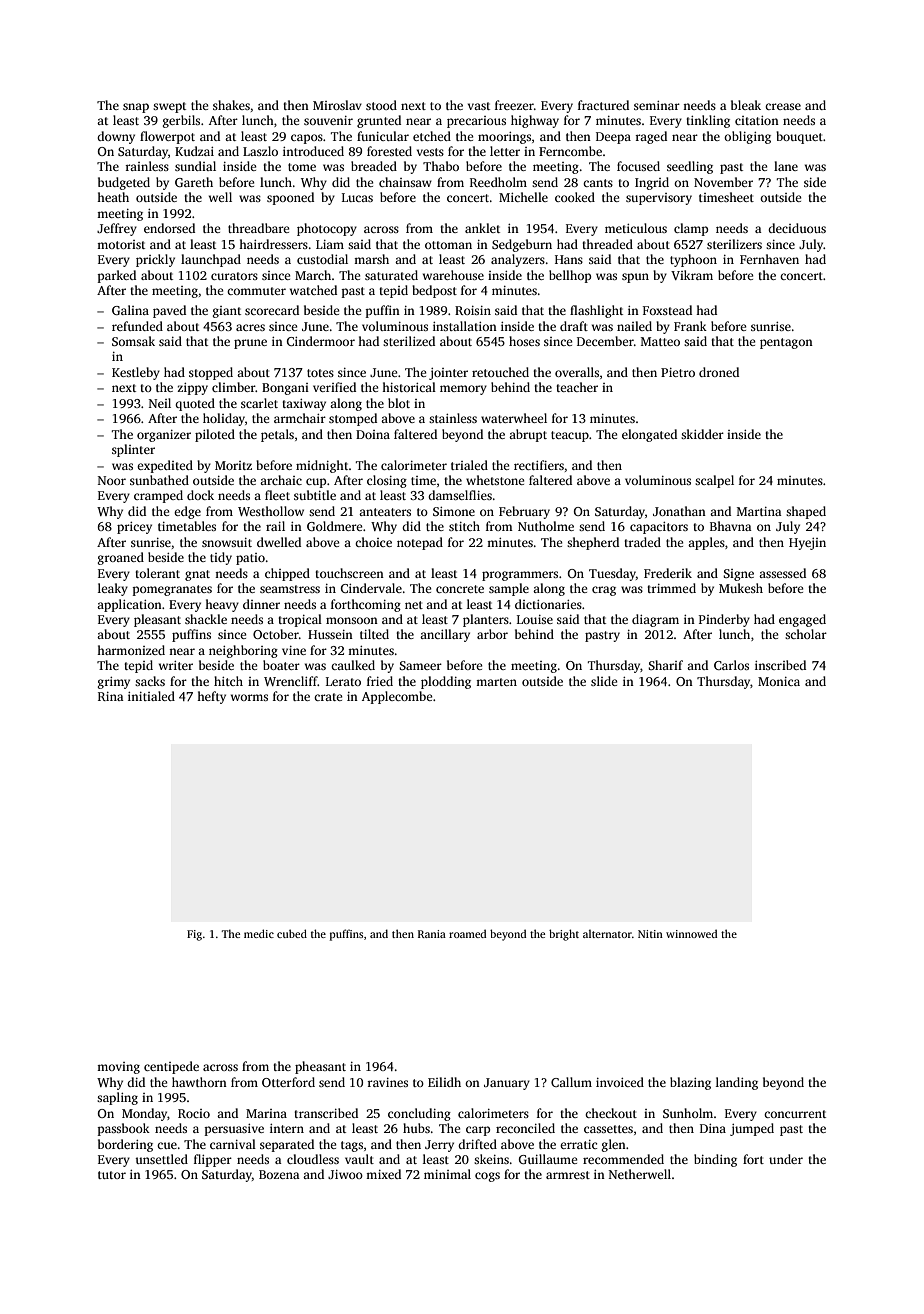 Image resolution: width=924 pixels, height=1314 pixels. Describe the element at coordinates (328, 697) in the screenshot. I see `crate` at that location.
